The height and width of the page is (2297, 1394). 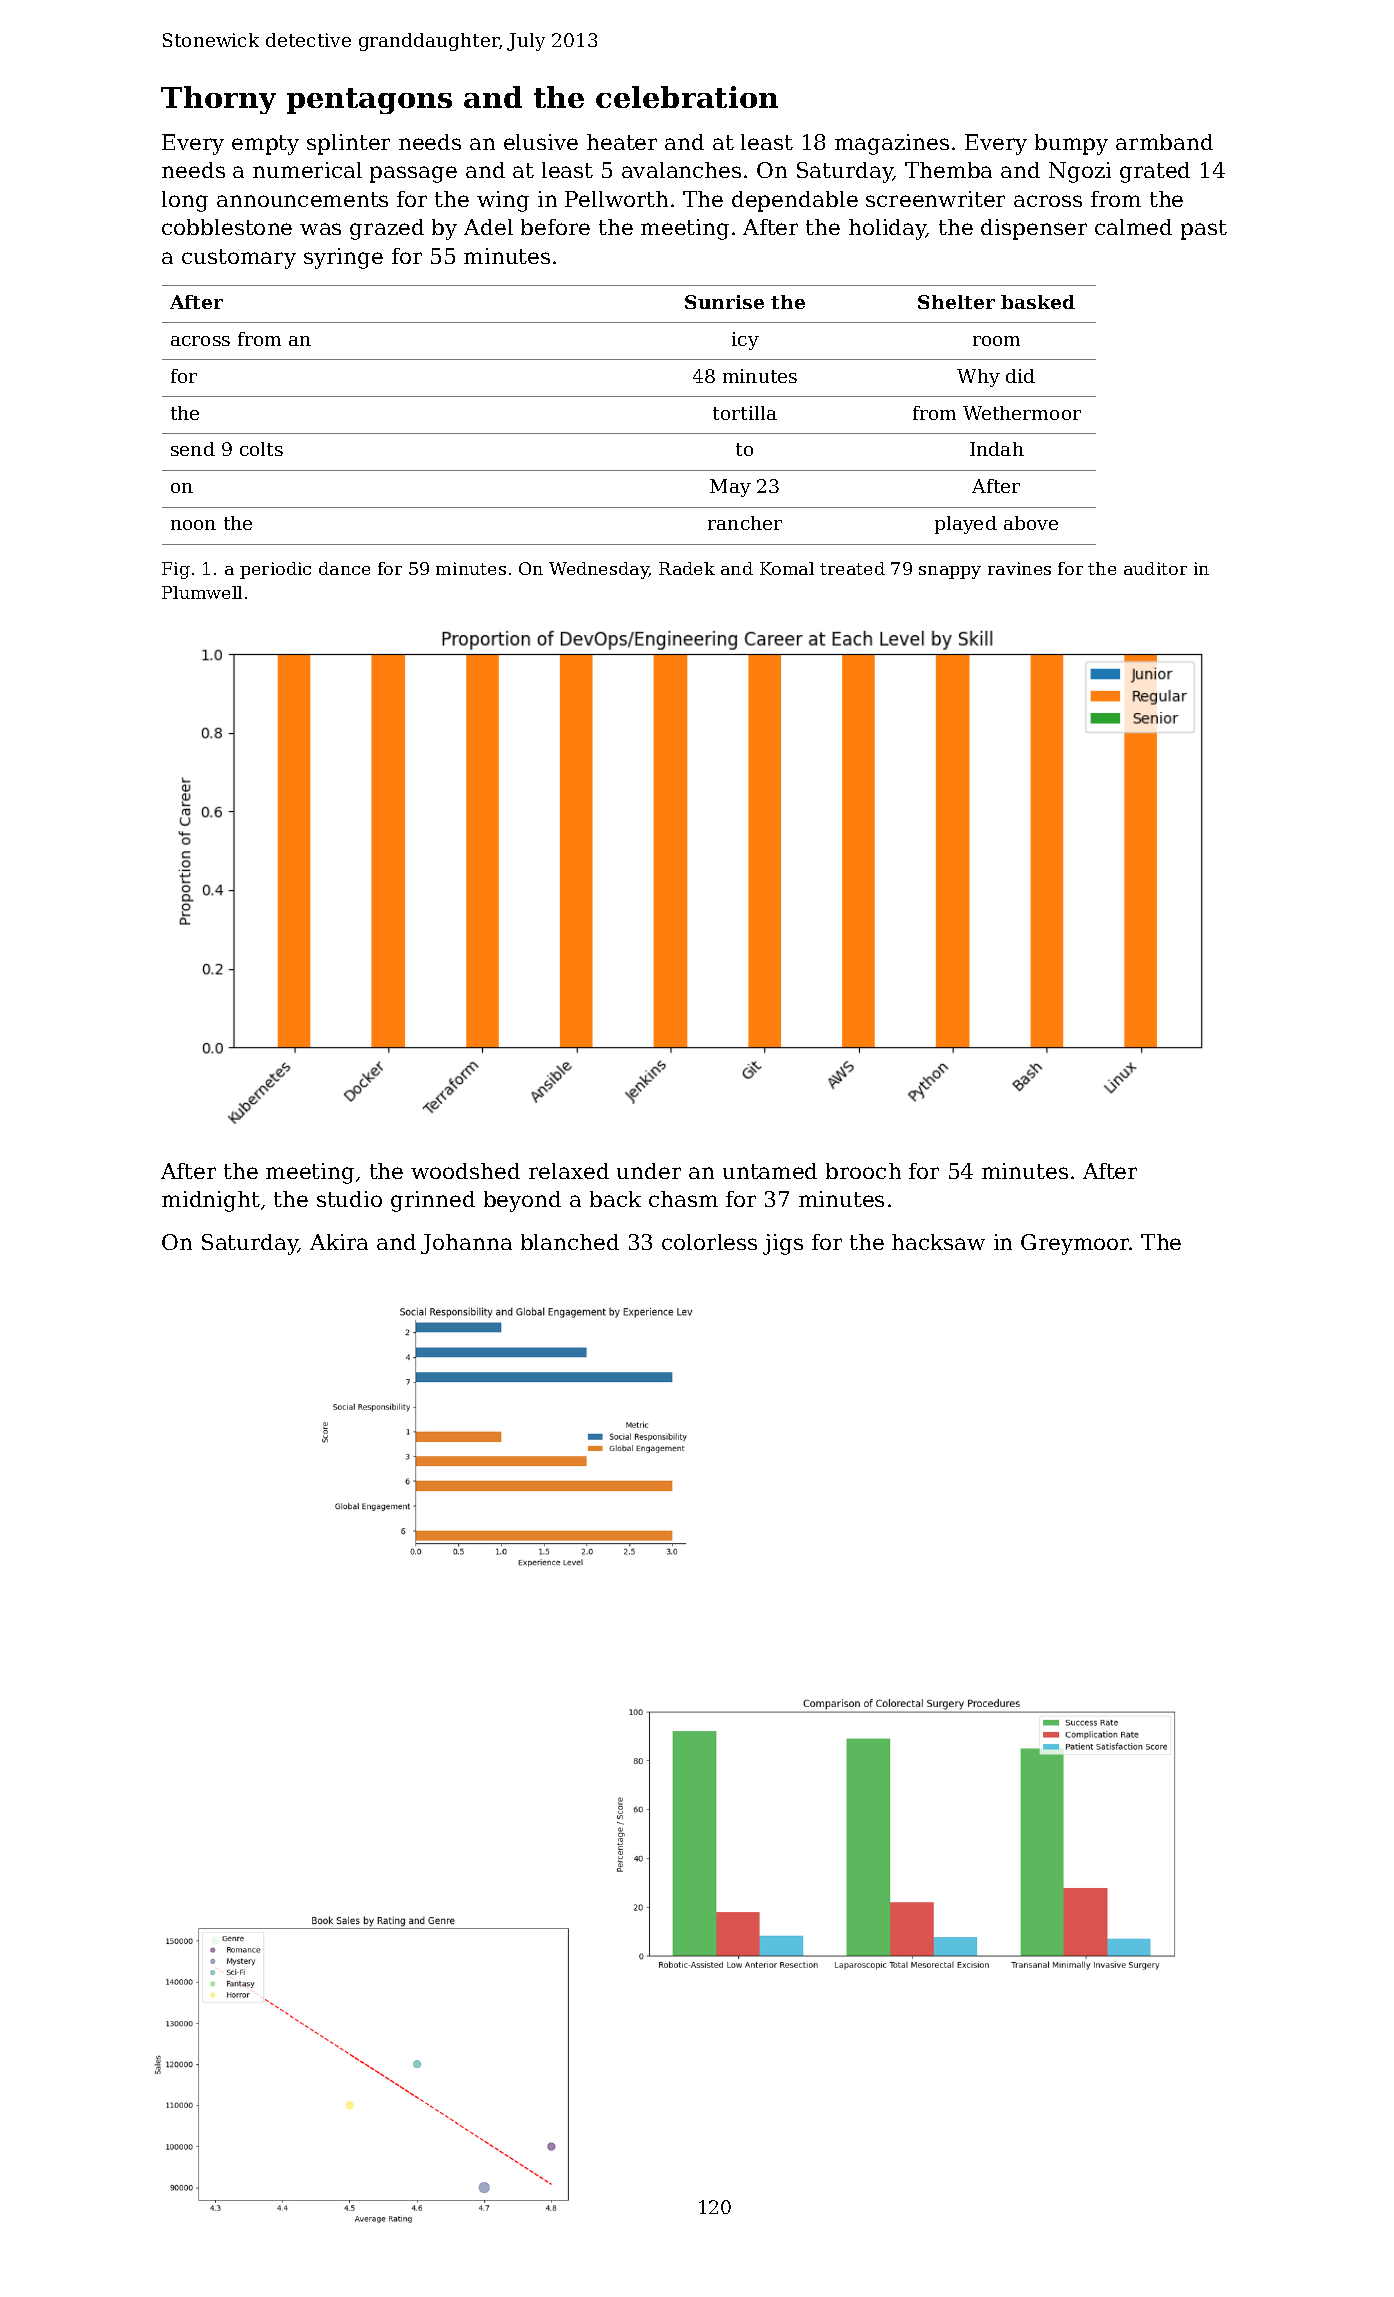 I want to click on celebration, so click(x=687, y=97).
